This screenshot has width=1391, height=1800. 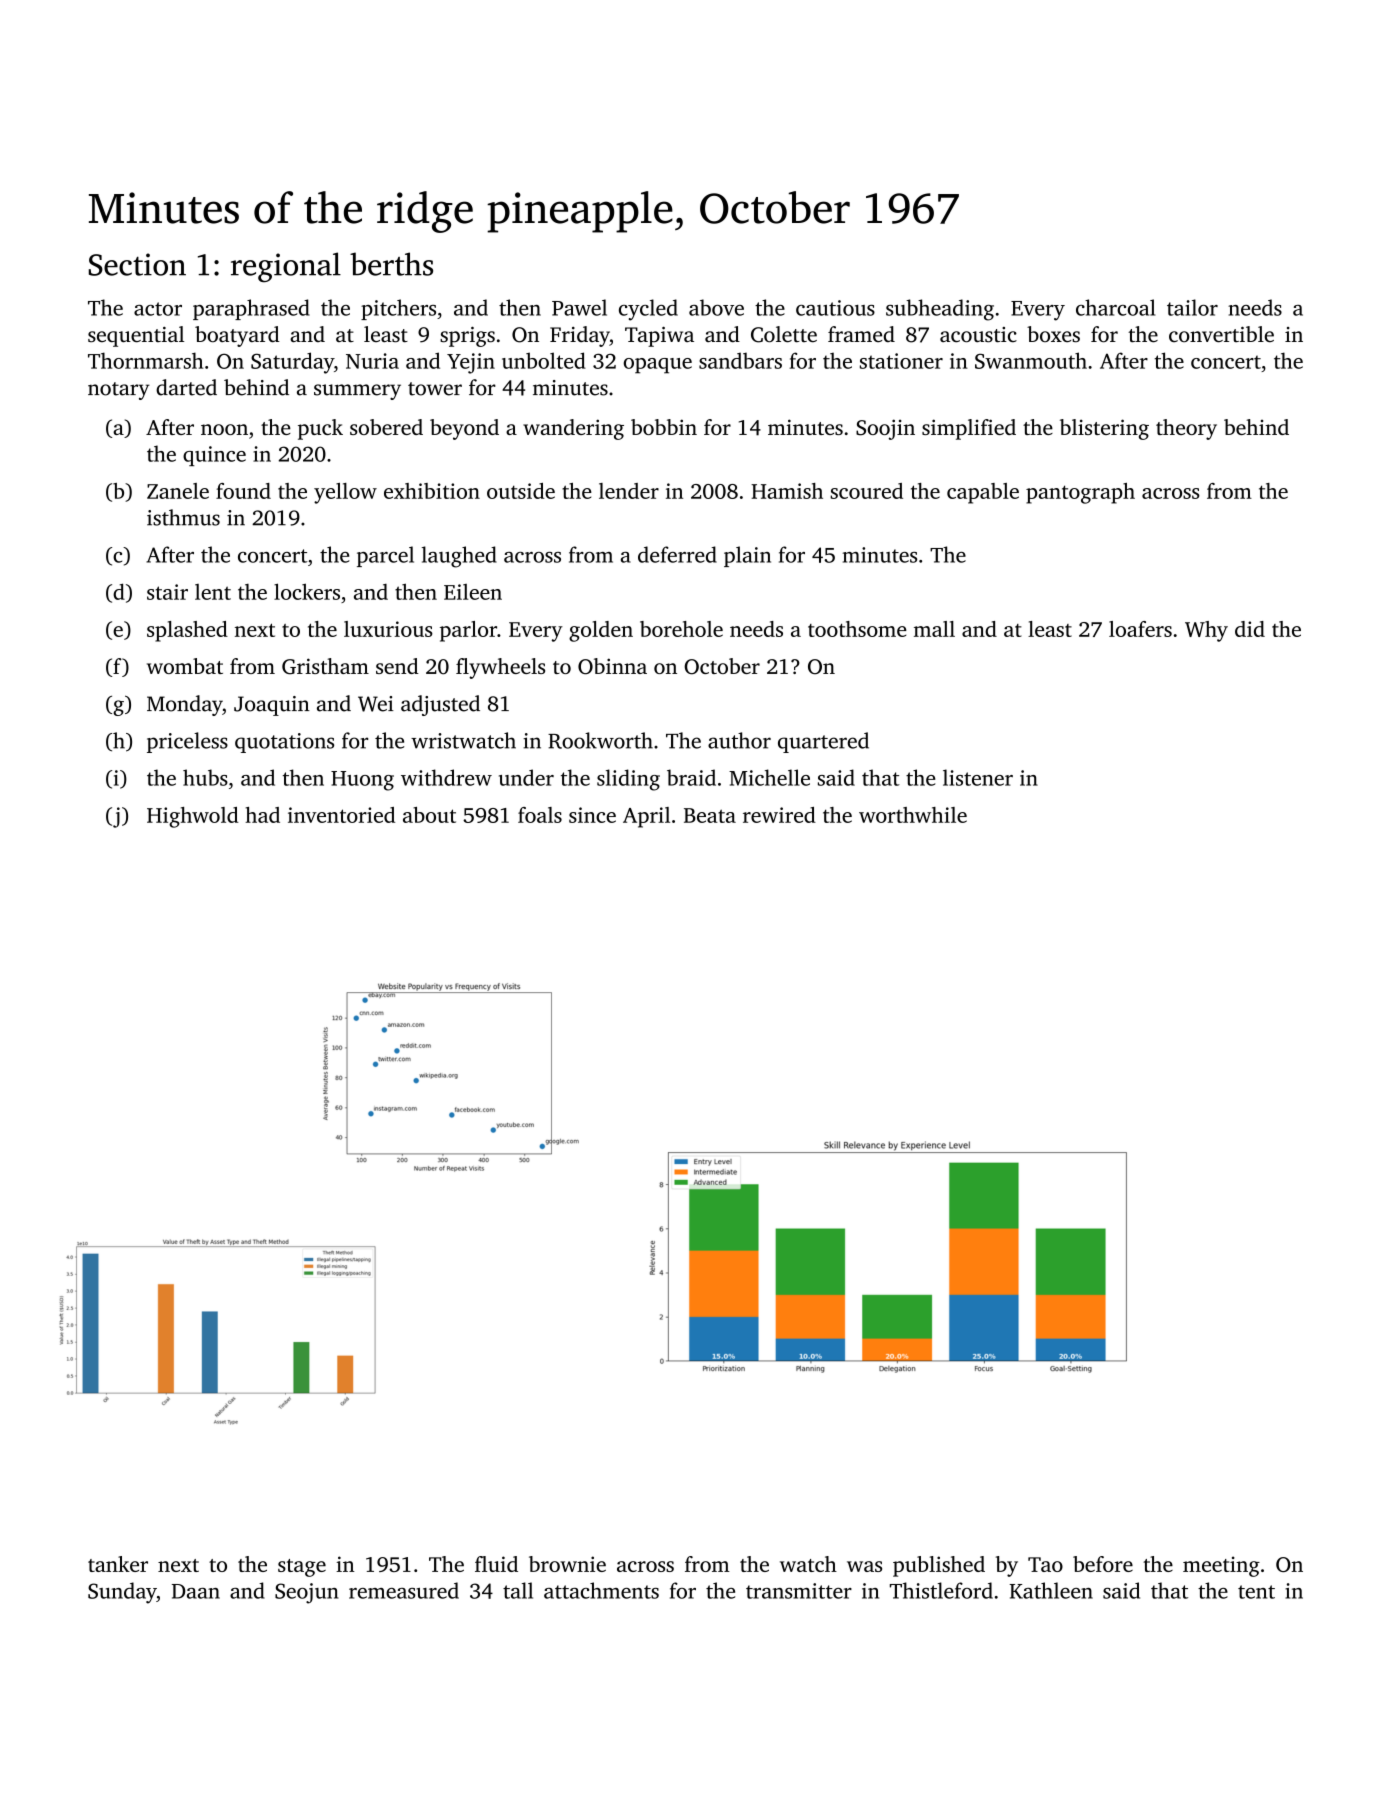 I want to click on Kathleen, so click(x=1051, y=1590).
